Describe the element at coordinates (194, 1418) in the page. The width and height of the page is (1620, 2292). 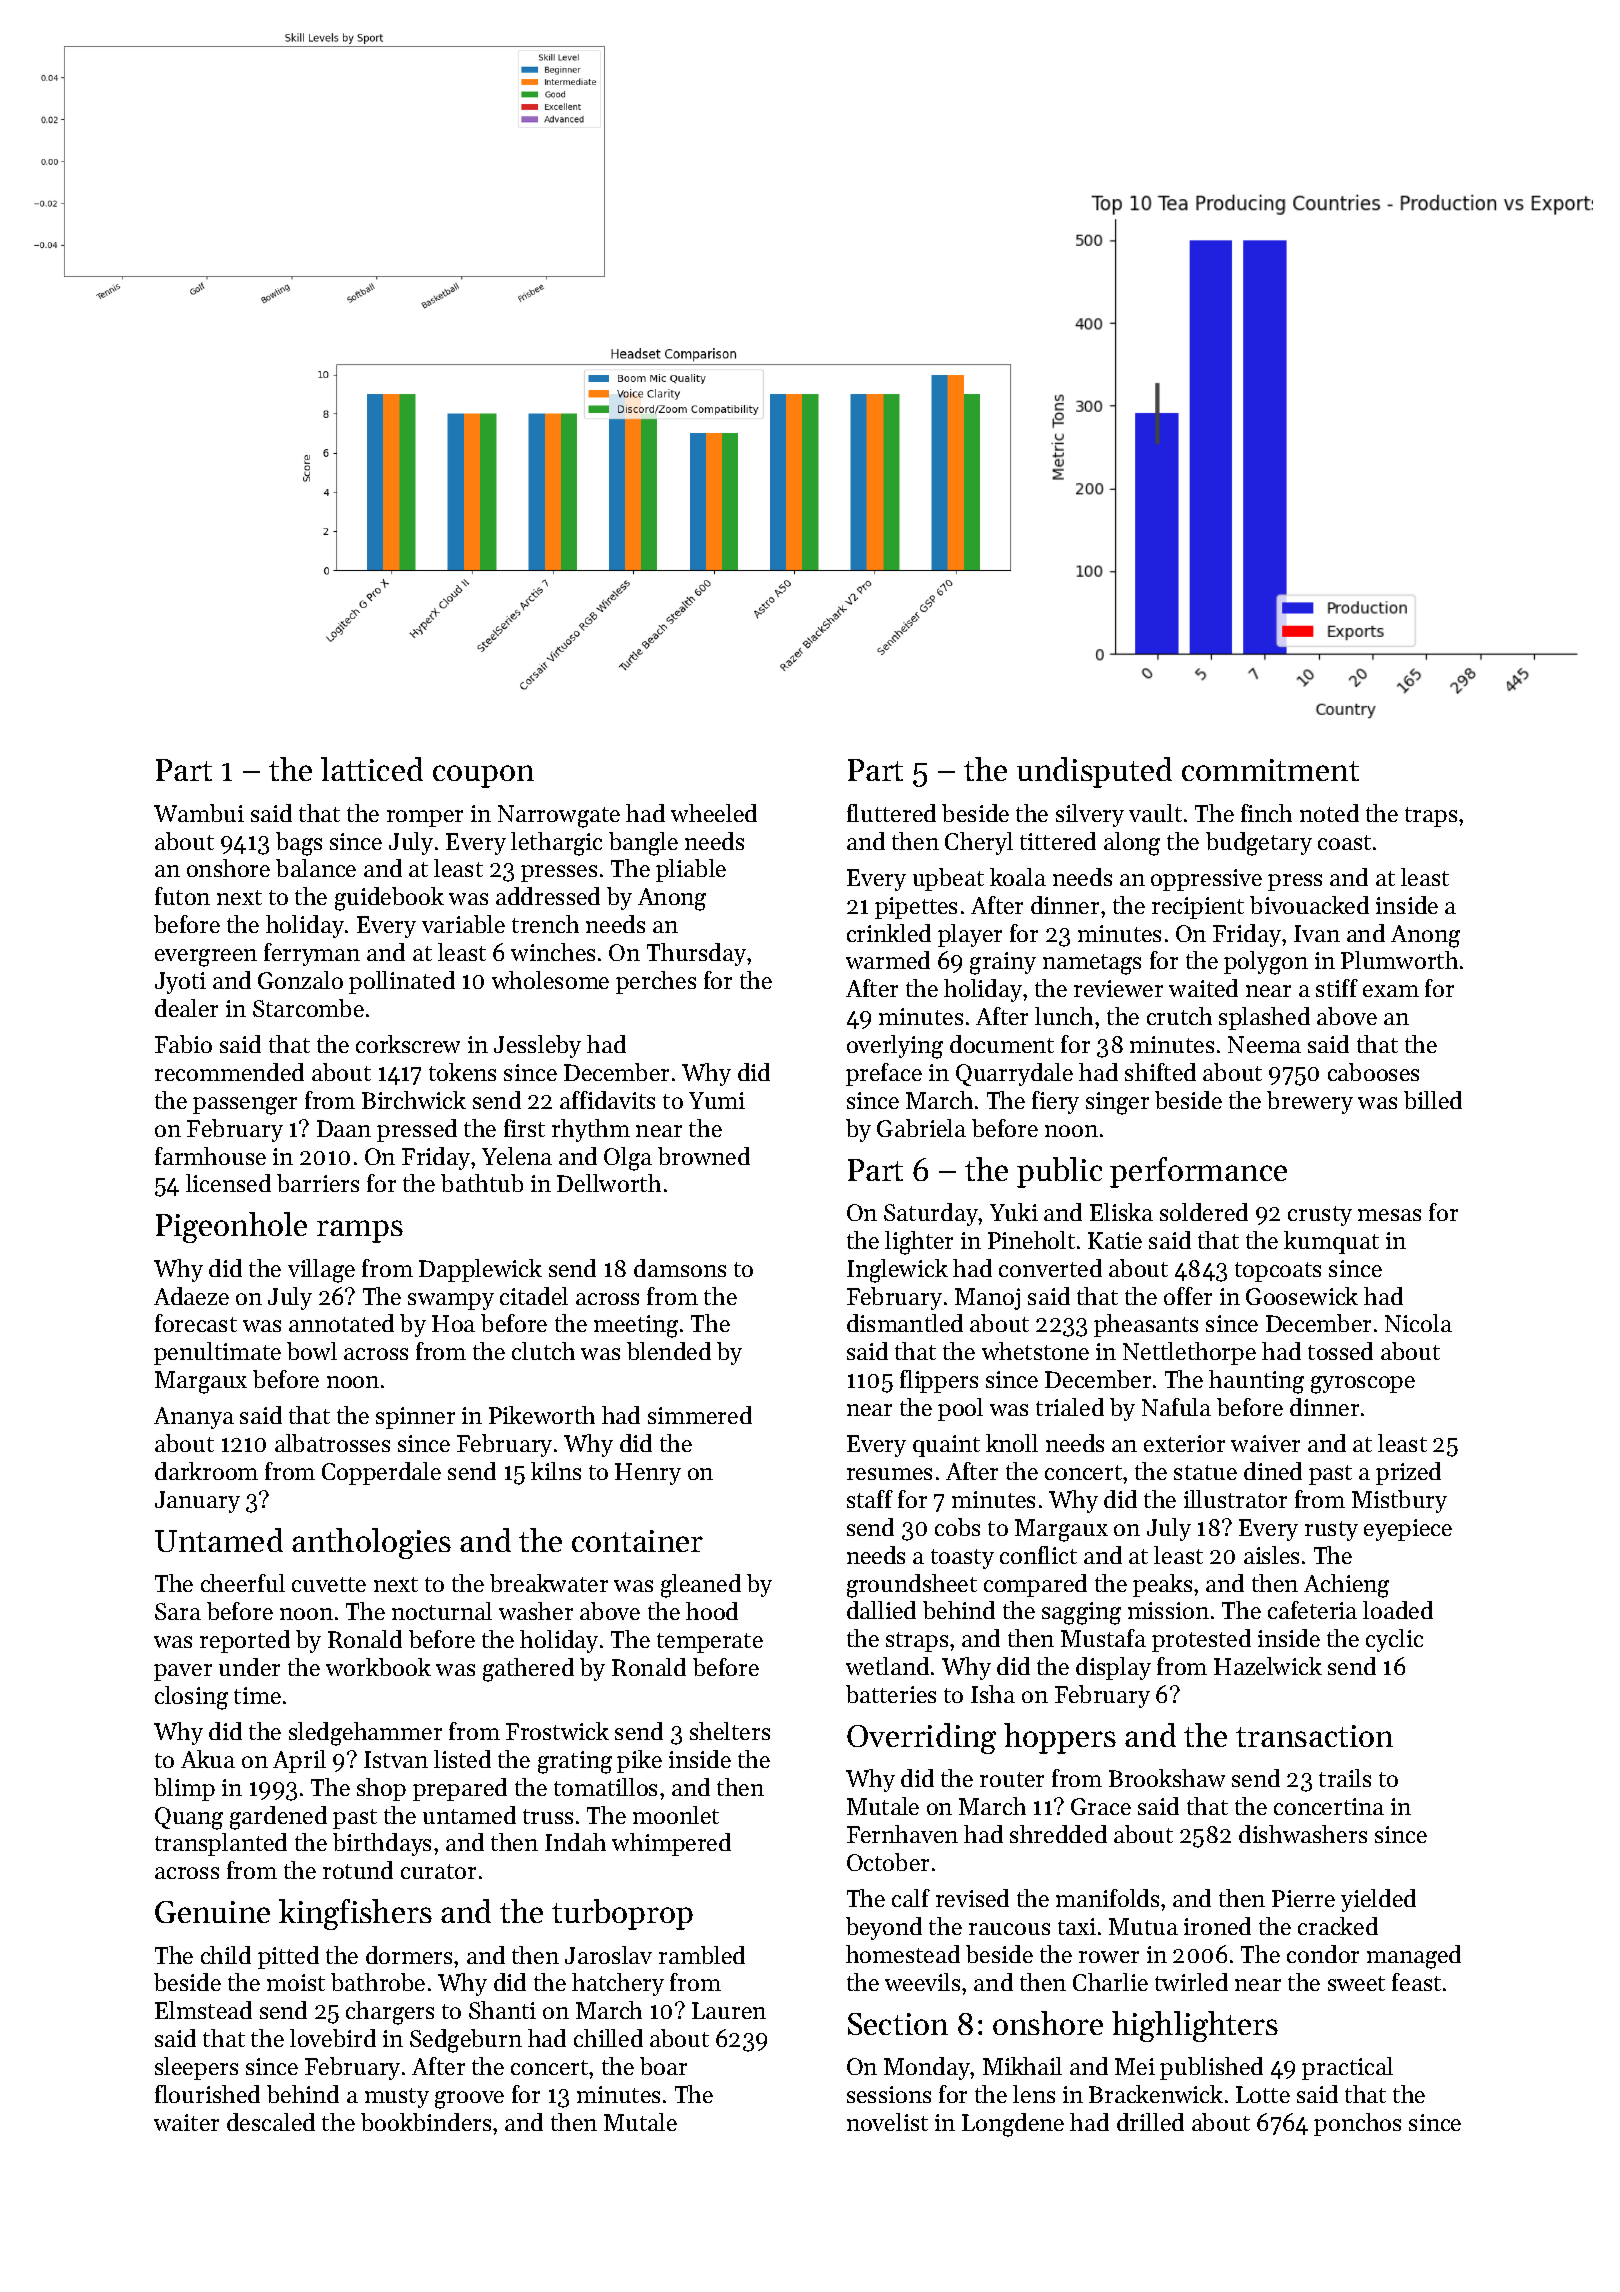
I see `Ananya` at that location.
